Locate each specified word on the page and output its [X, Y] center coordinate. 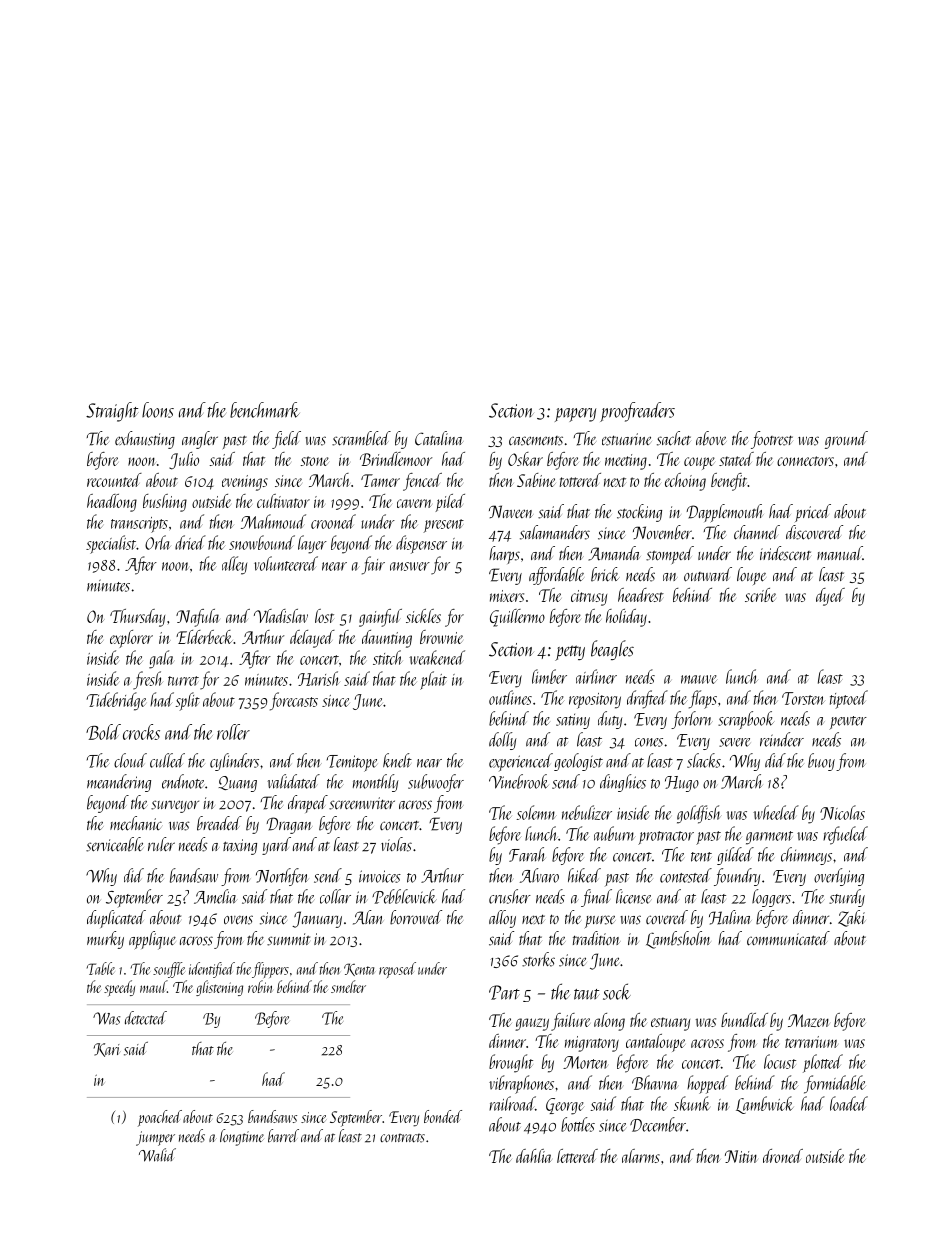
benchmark [265, 410]
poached [160, 1118]
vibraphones [521, 1084]
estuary [670, 1024]
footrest [772, 440]
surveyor [175, 806]
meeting [626, 462]
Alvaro [539, 875]
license [634, 896]
